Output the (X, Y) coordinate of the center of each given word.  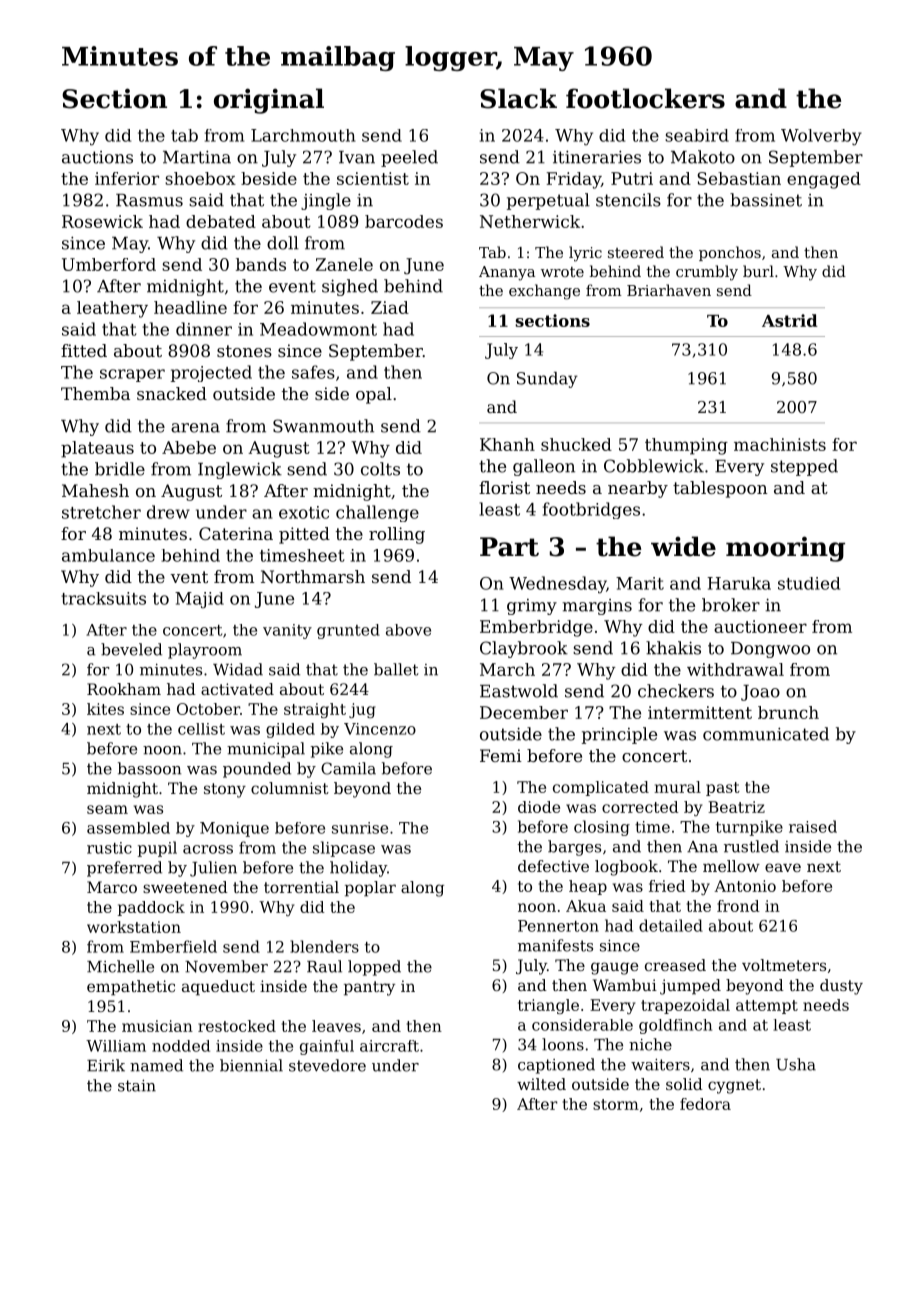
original (269, 101)
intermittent (700, 712)
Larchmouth (303, 135)
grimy (532, 607)
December (524, 712)
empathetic (131, 988)
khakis (673, 648)
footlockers (645, 98)
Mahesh (95, 490)
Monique (234, 829)
